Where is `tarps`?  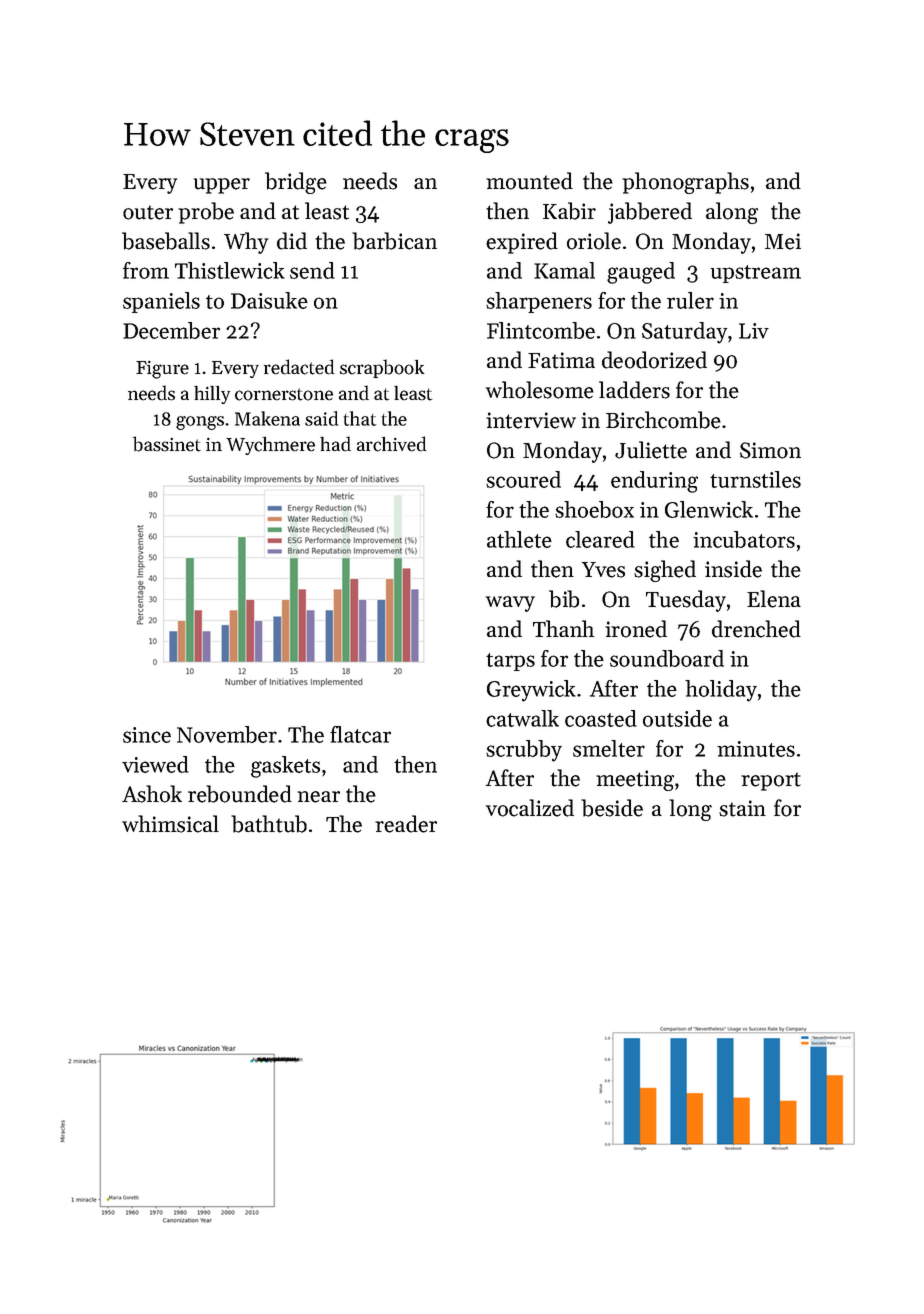 tarps is located at coordinates (510, 662).
